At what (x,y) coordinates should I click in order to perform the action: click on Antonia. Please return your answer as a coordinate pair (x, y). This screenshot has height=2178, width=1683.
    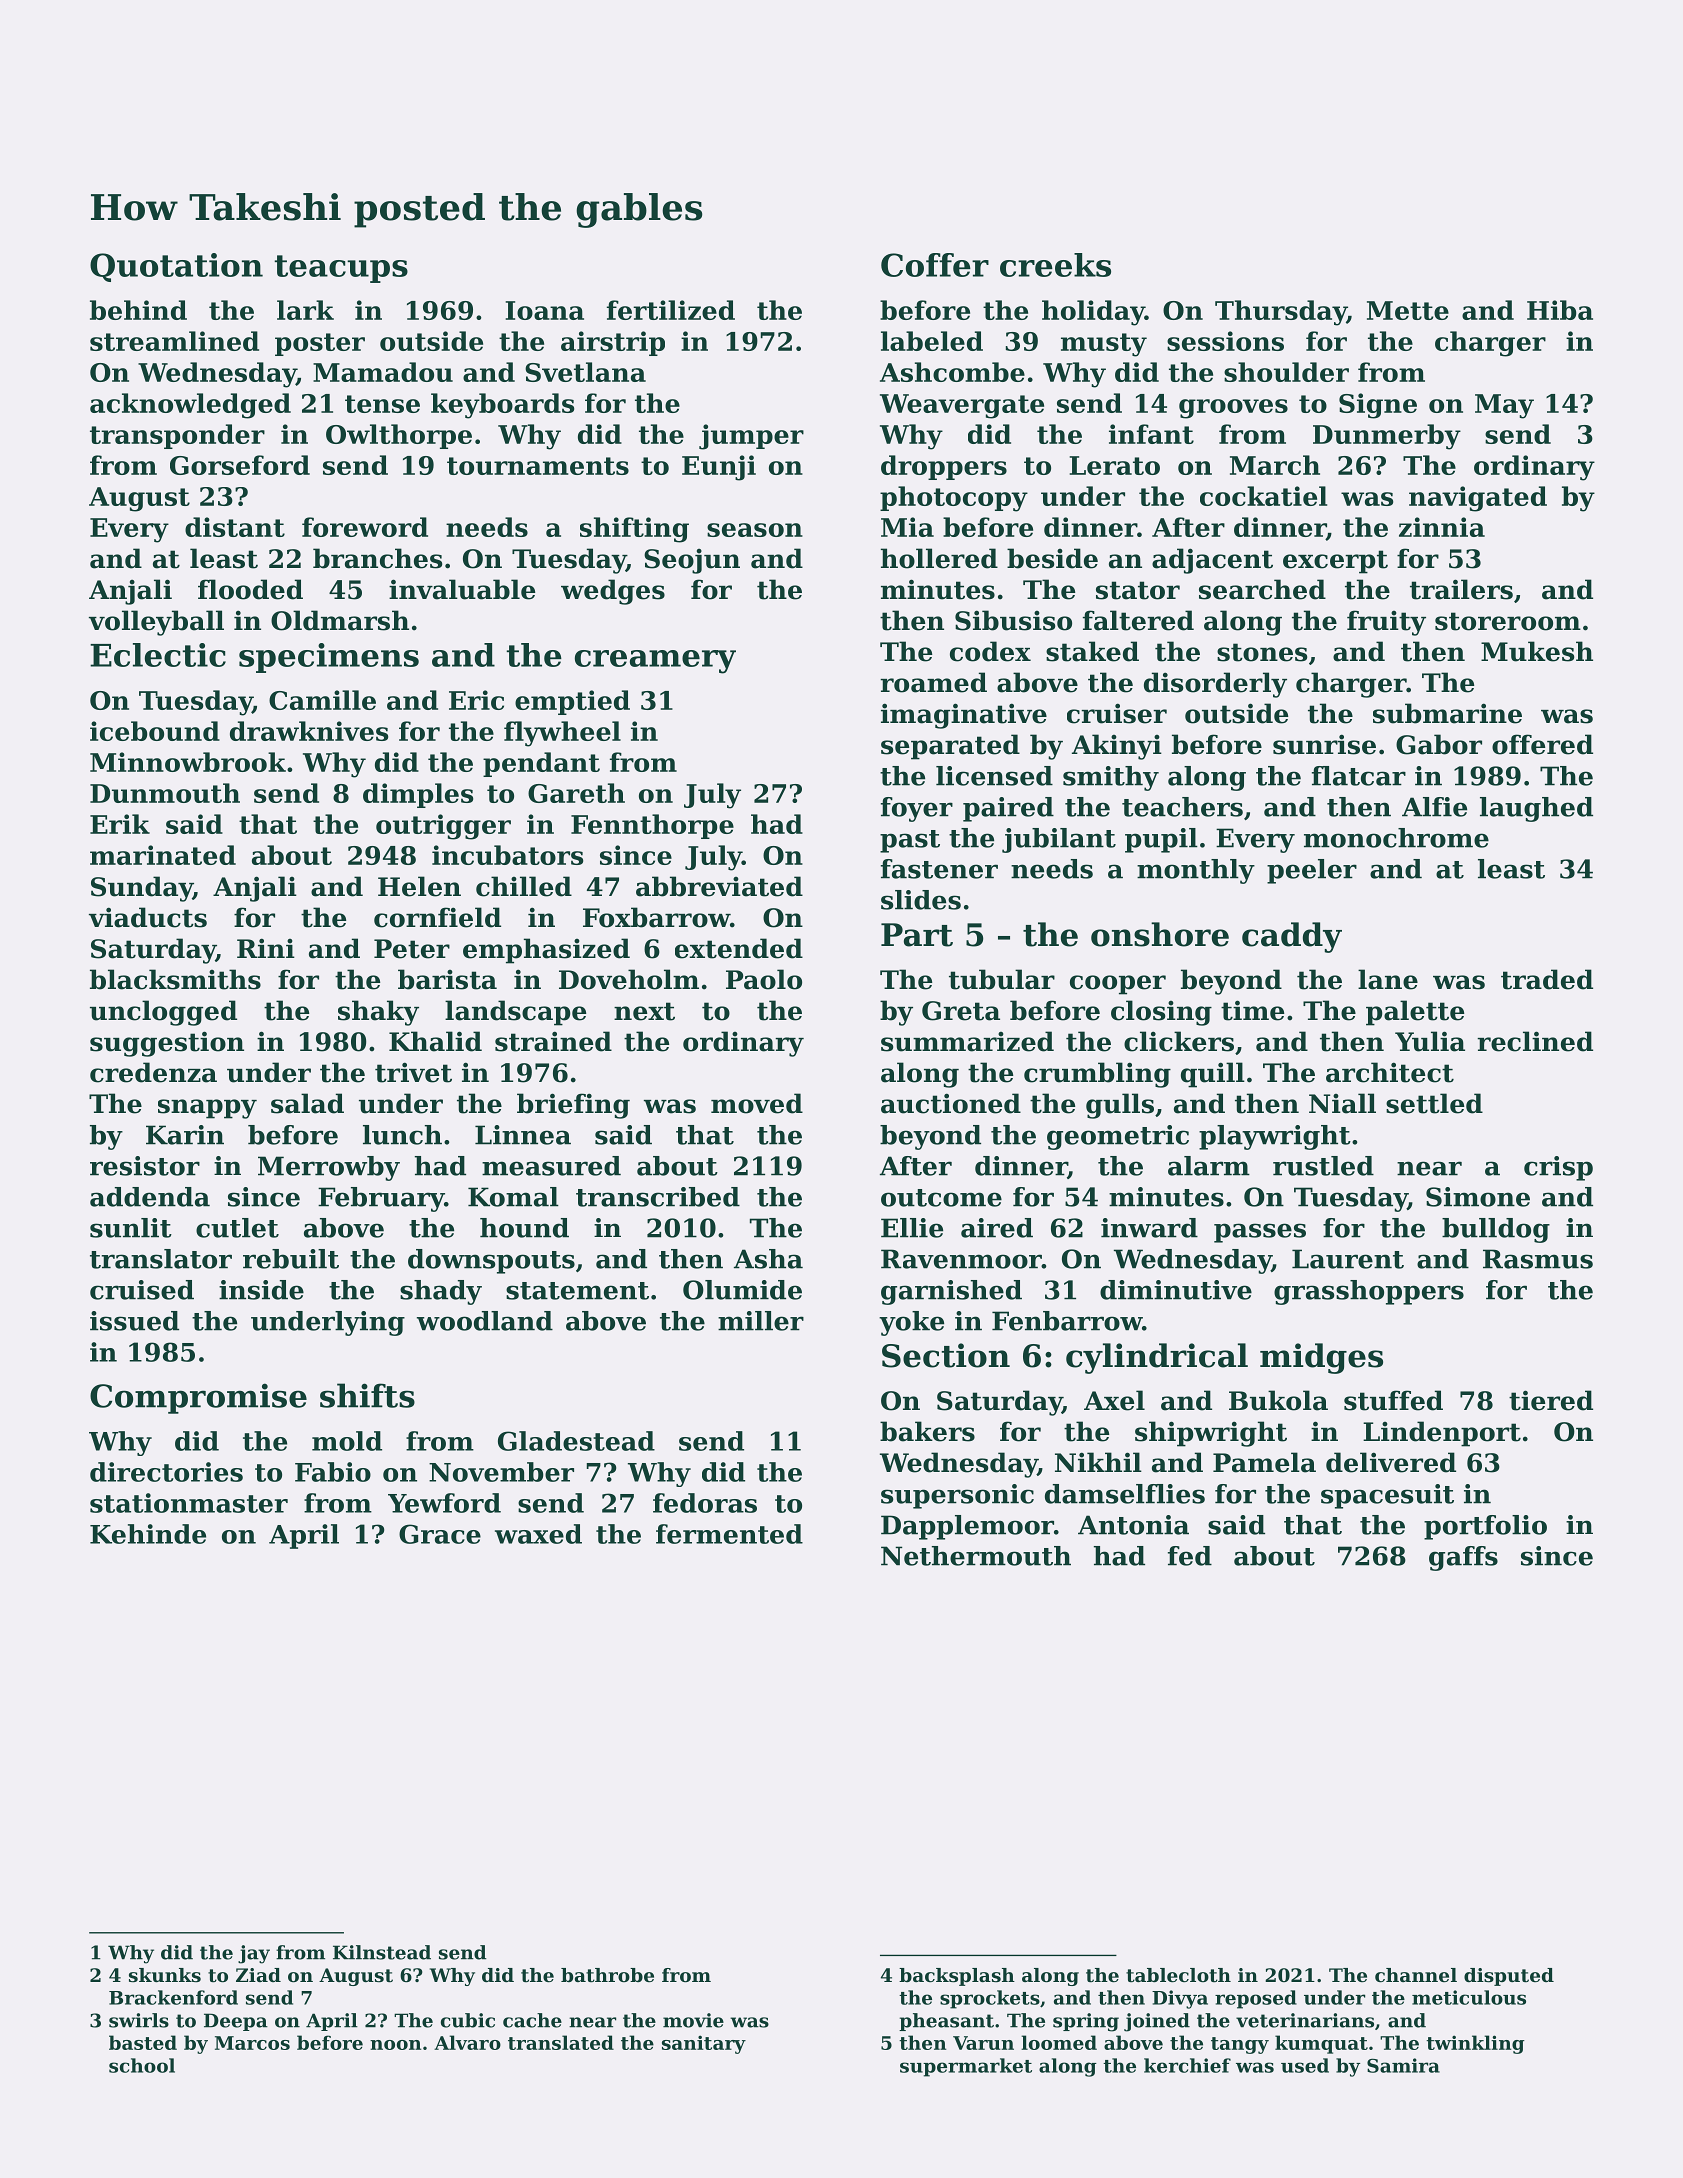
    Looking at the image, I should click on (1133, 1525).
